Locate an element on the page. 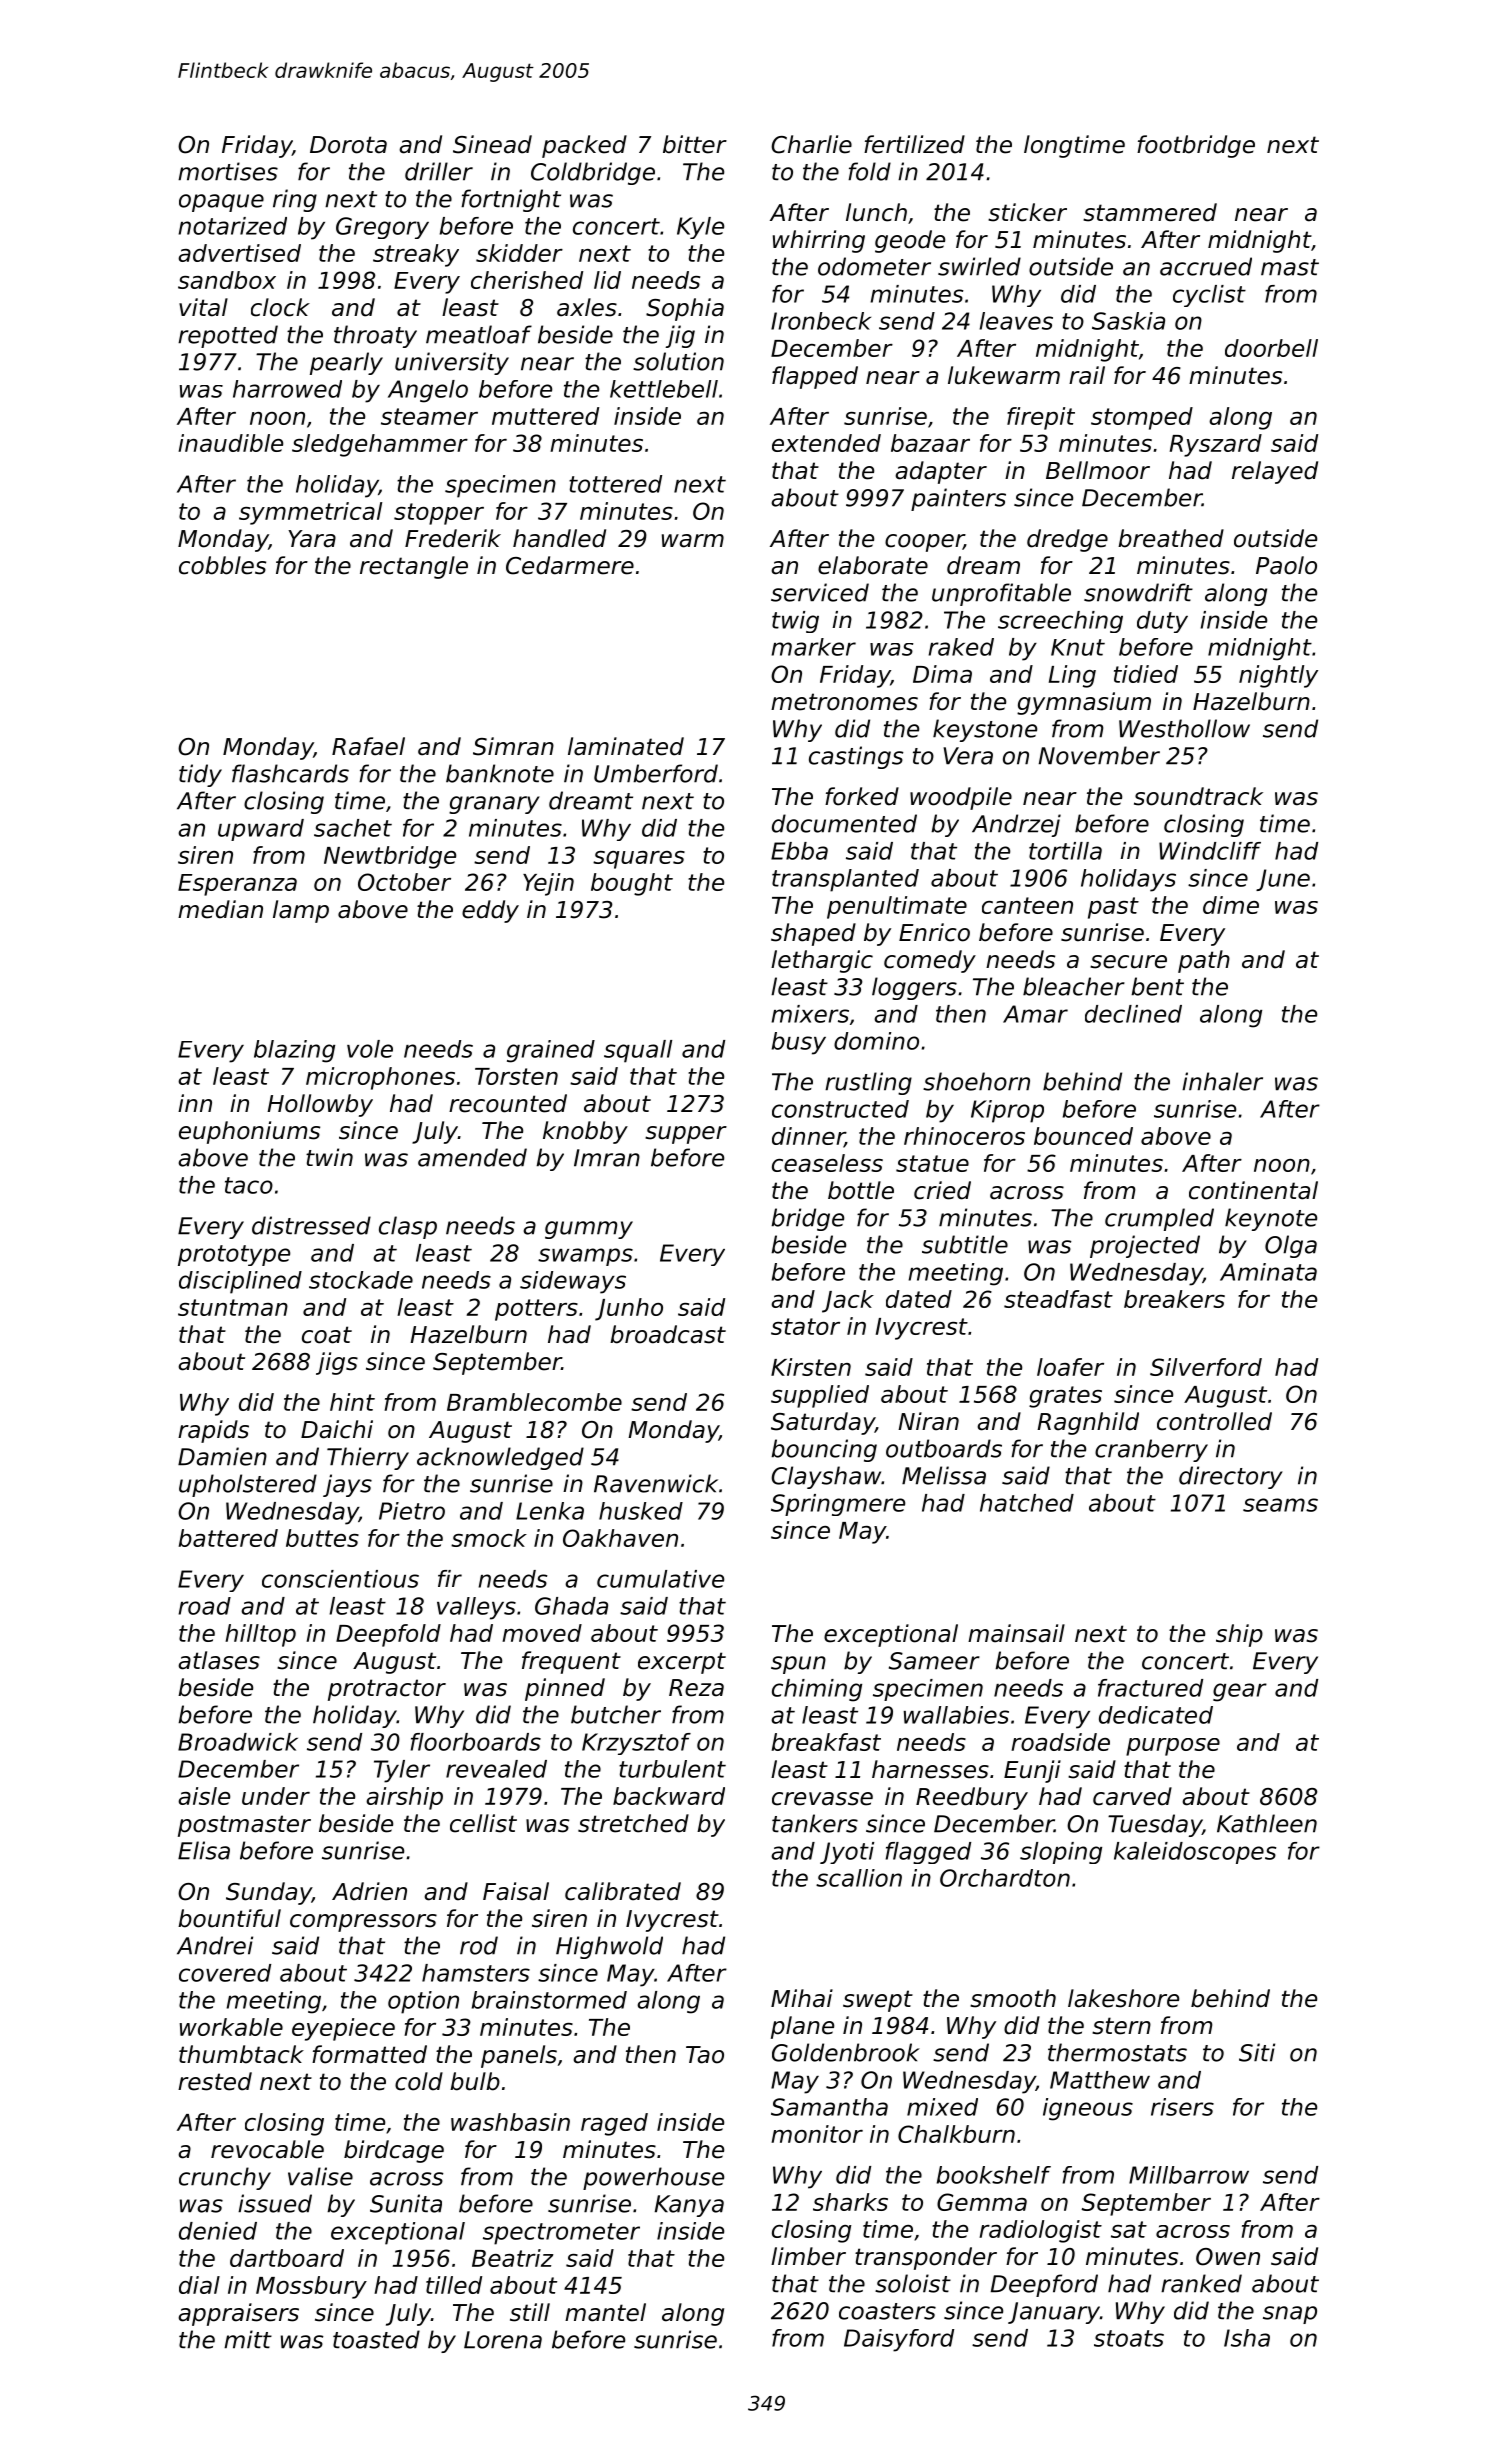 Image resolution: width=1496 pixels, height=2464 pixels. marker is located at coordinates (814, 647).
